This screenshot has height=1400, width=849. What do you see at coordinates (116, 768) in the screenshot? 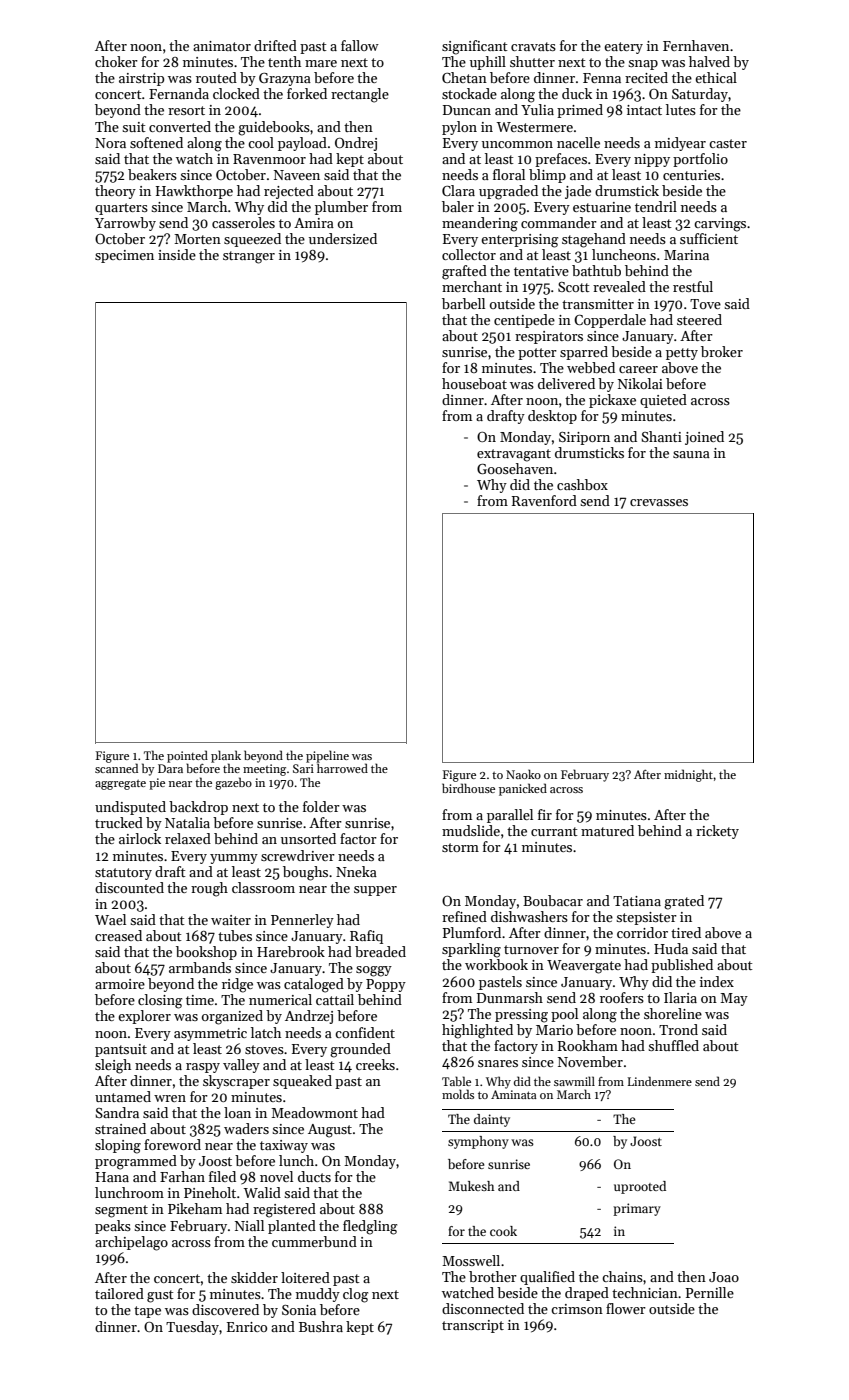
I see `scanned` at bounding box center [116, 768].
